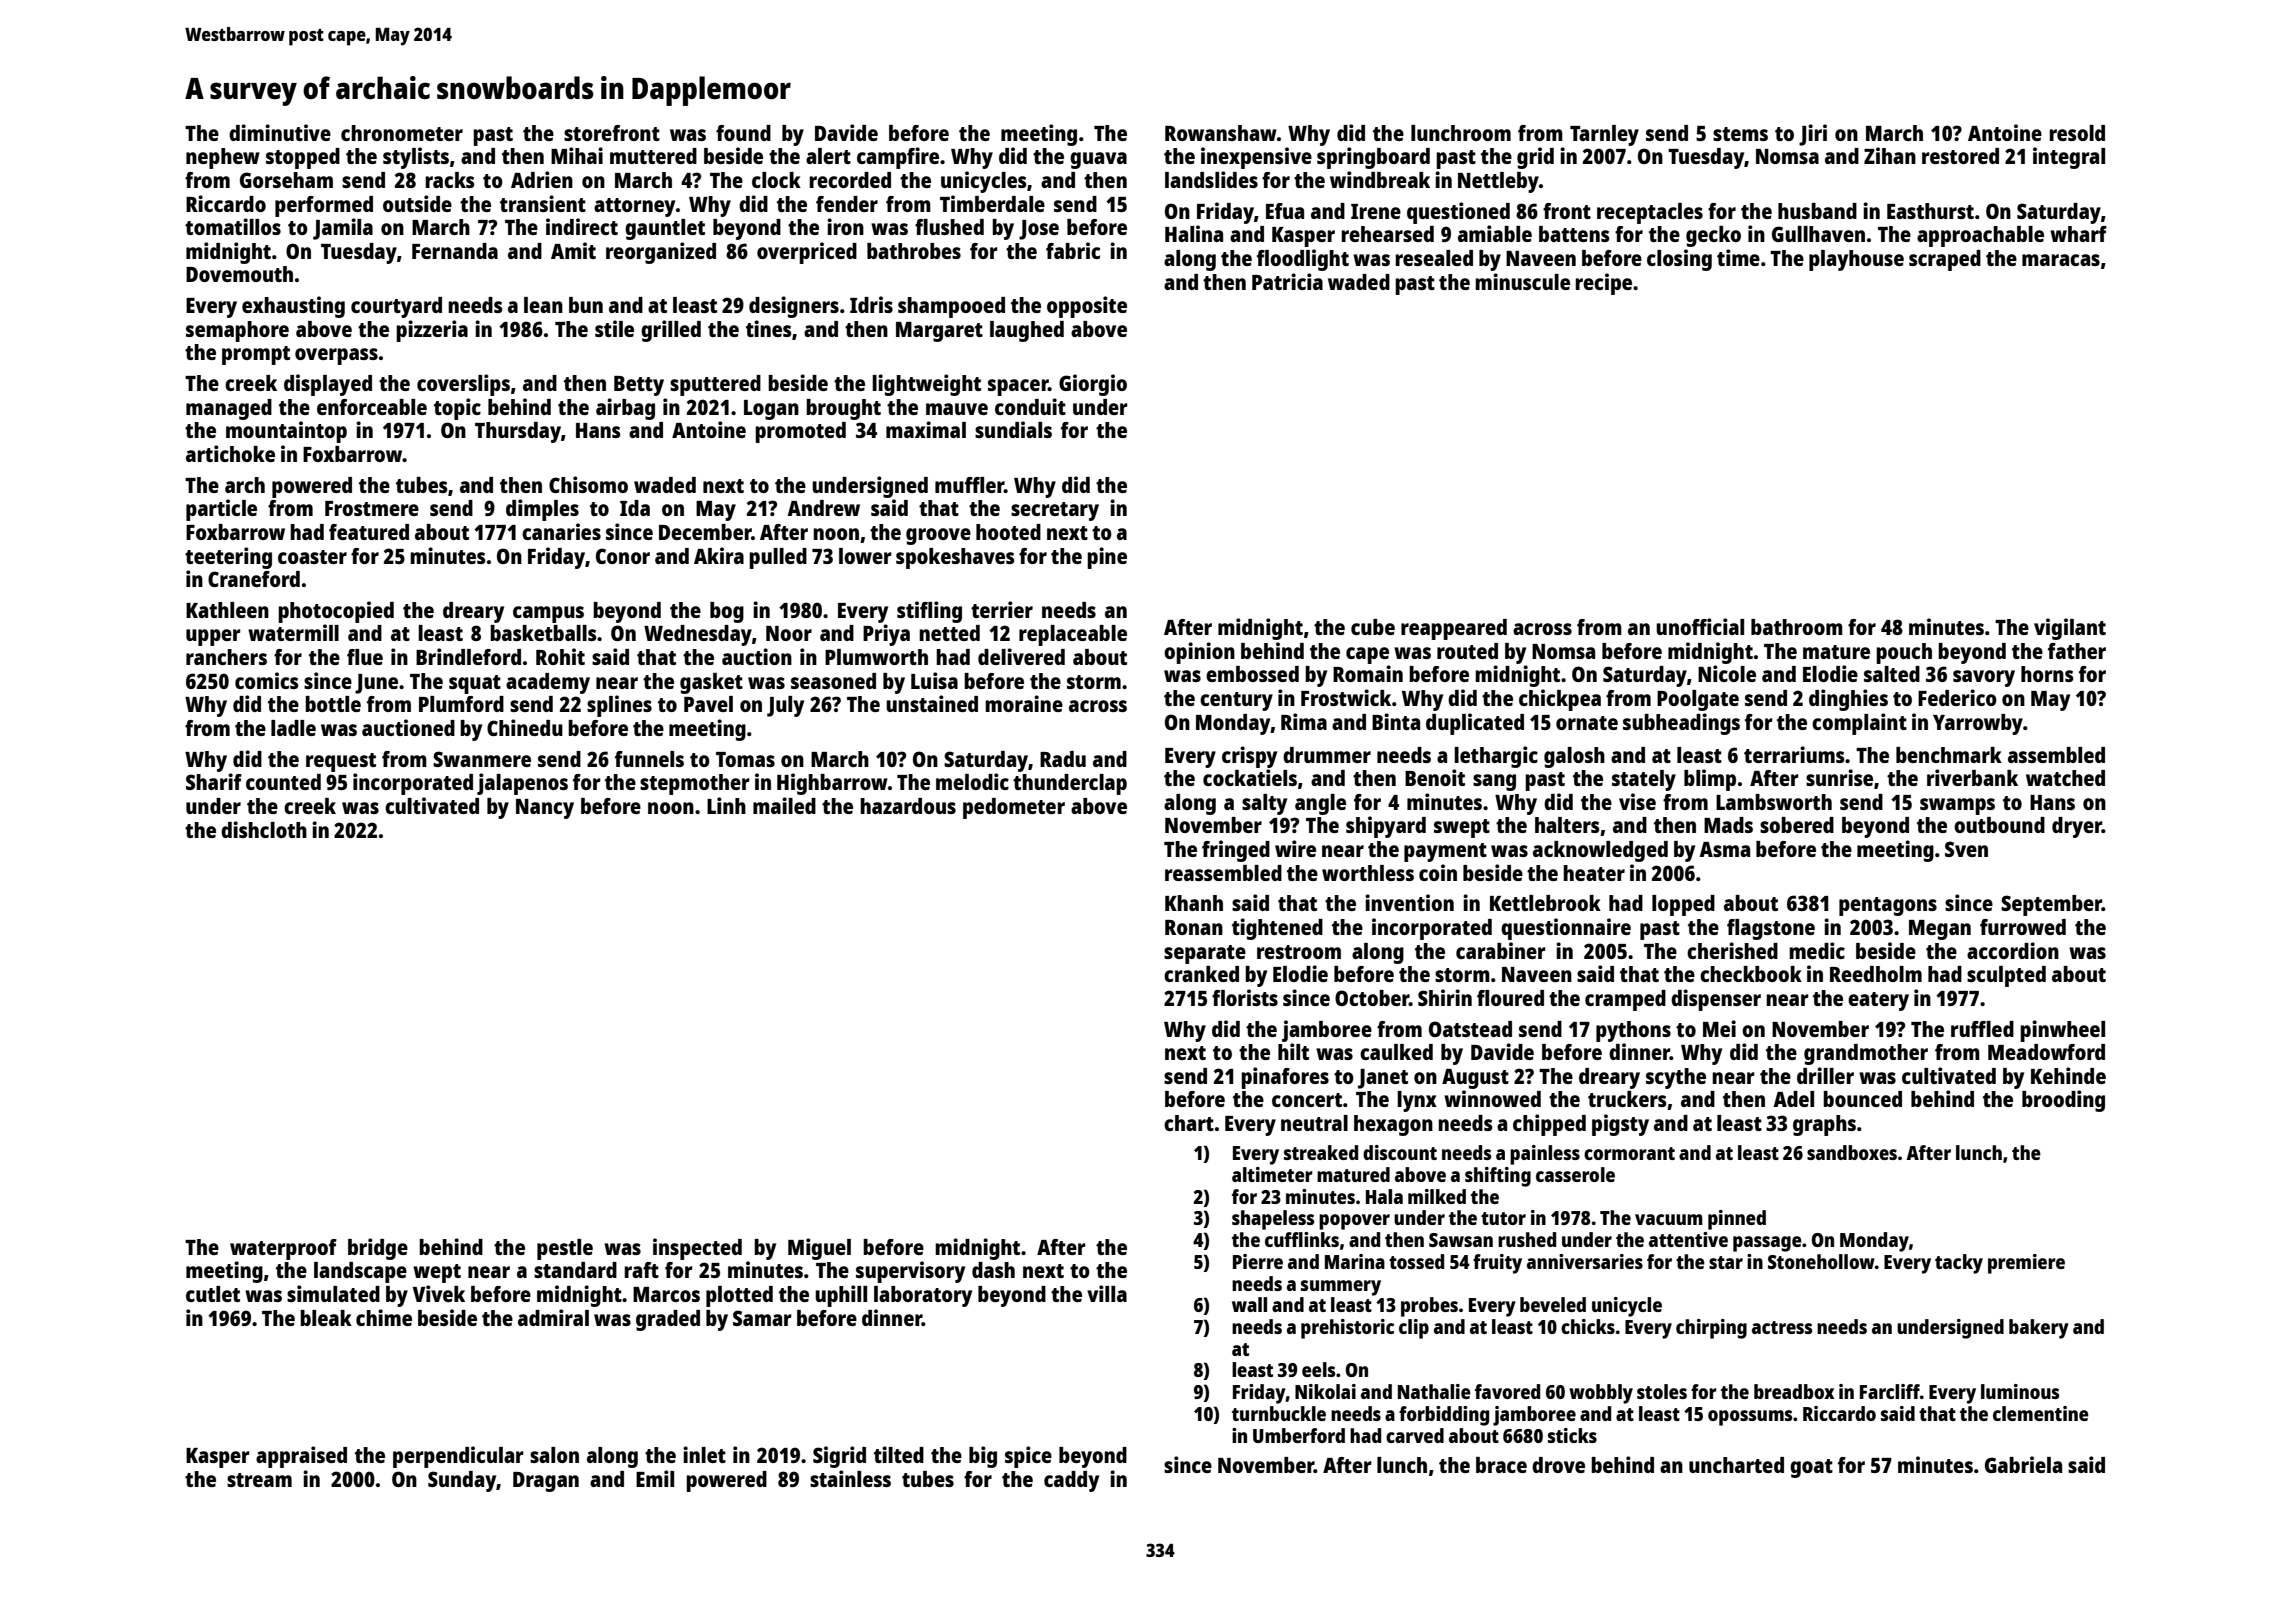 The image size is (2292, 1620). What do you see at coordinates (1740, 134) in the screenshot?
I see `stems` at bounding box center [1740, 134].
